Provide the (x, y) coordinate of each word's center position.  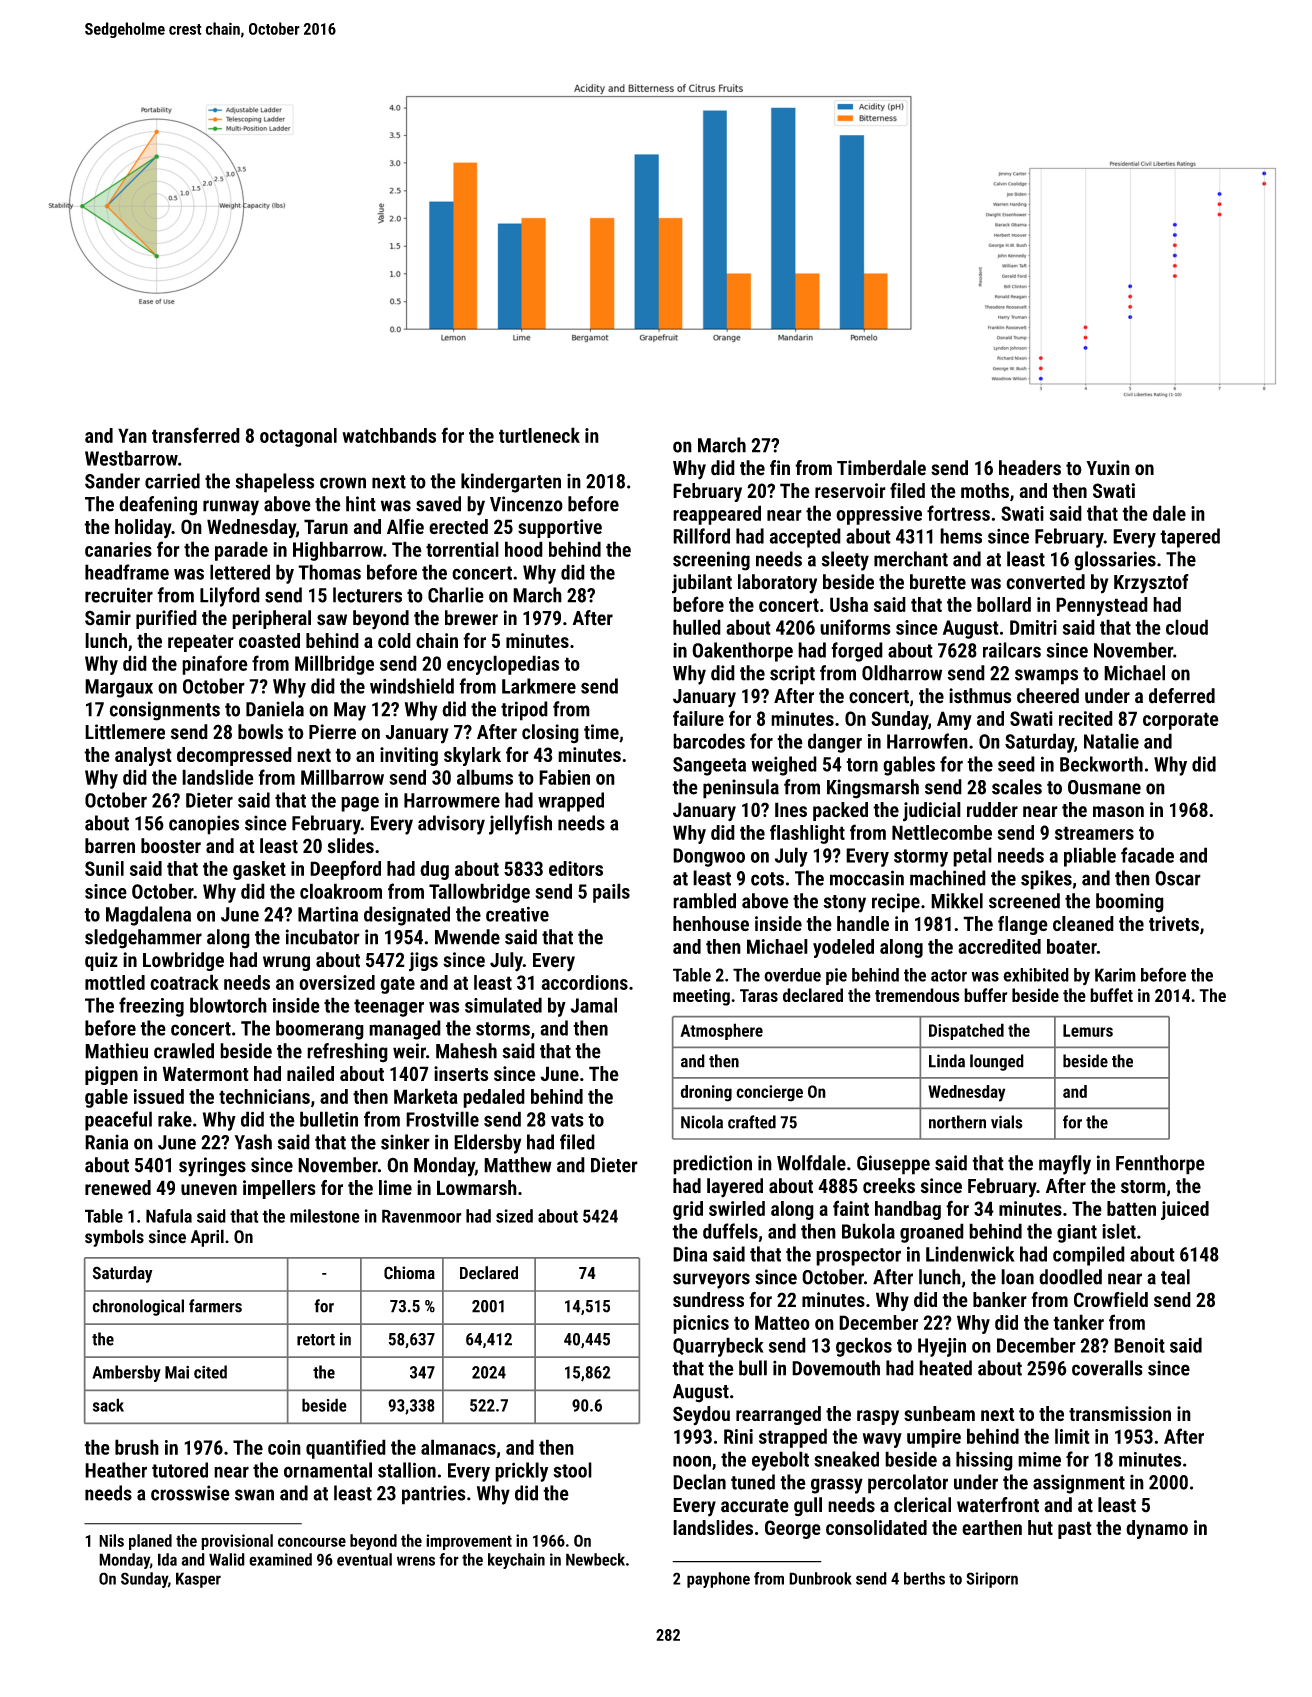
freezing (151, 1007)
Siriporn (992, 1580)
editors (576, 868)
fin (780, 467)
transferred (196, 435)
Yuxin (1108, 468)
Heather (116, 1470)
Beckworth (1101, 764)
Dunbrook (820, 1578)
